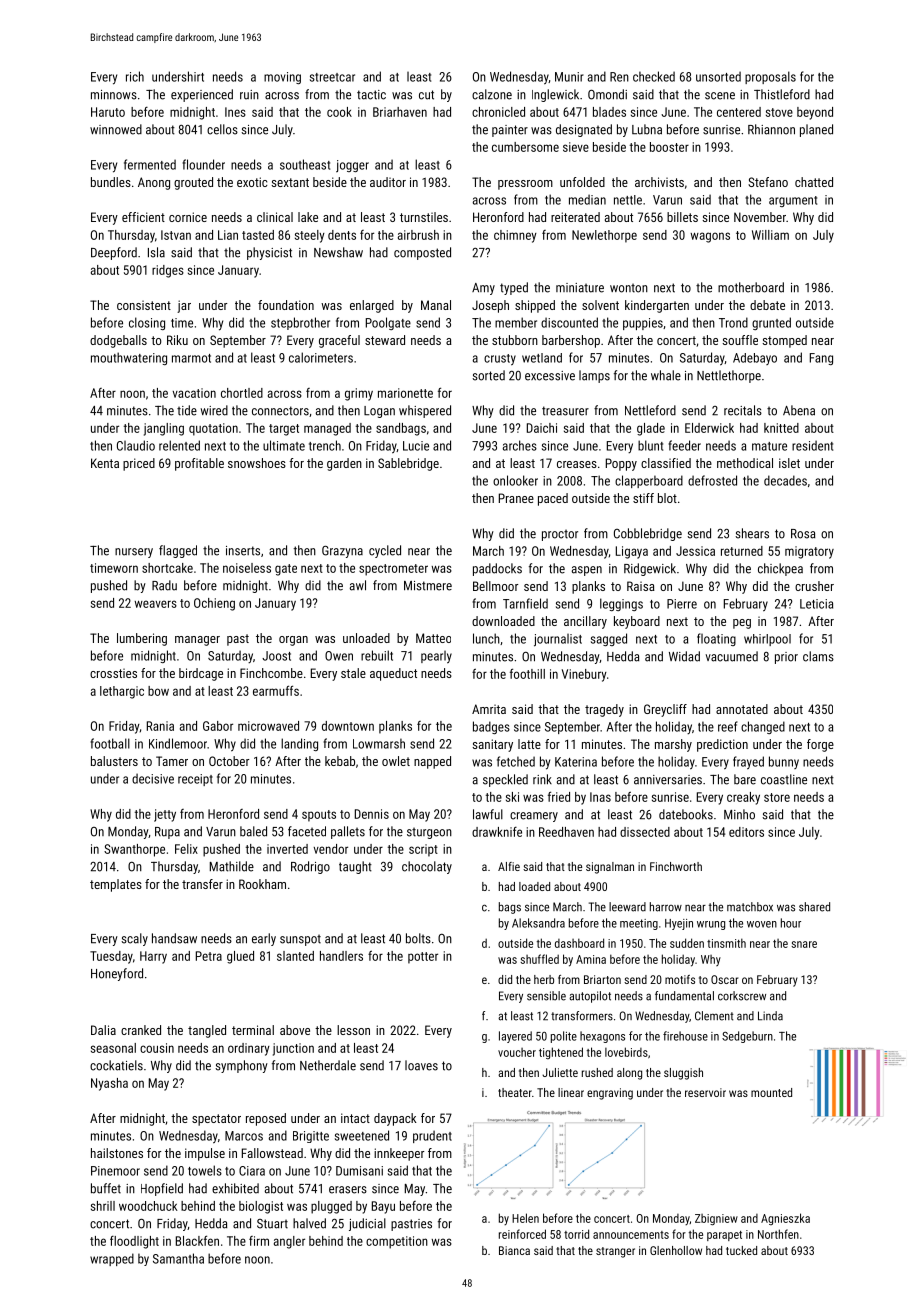 This screenshot has height=1308, width=924. I want to click on competition, so click(397, 1242).
